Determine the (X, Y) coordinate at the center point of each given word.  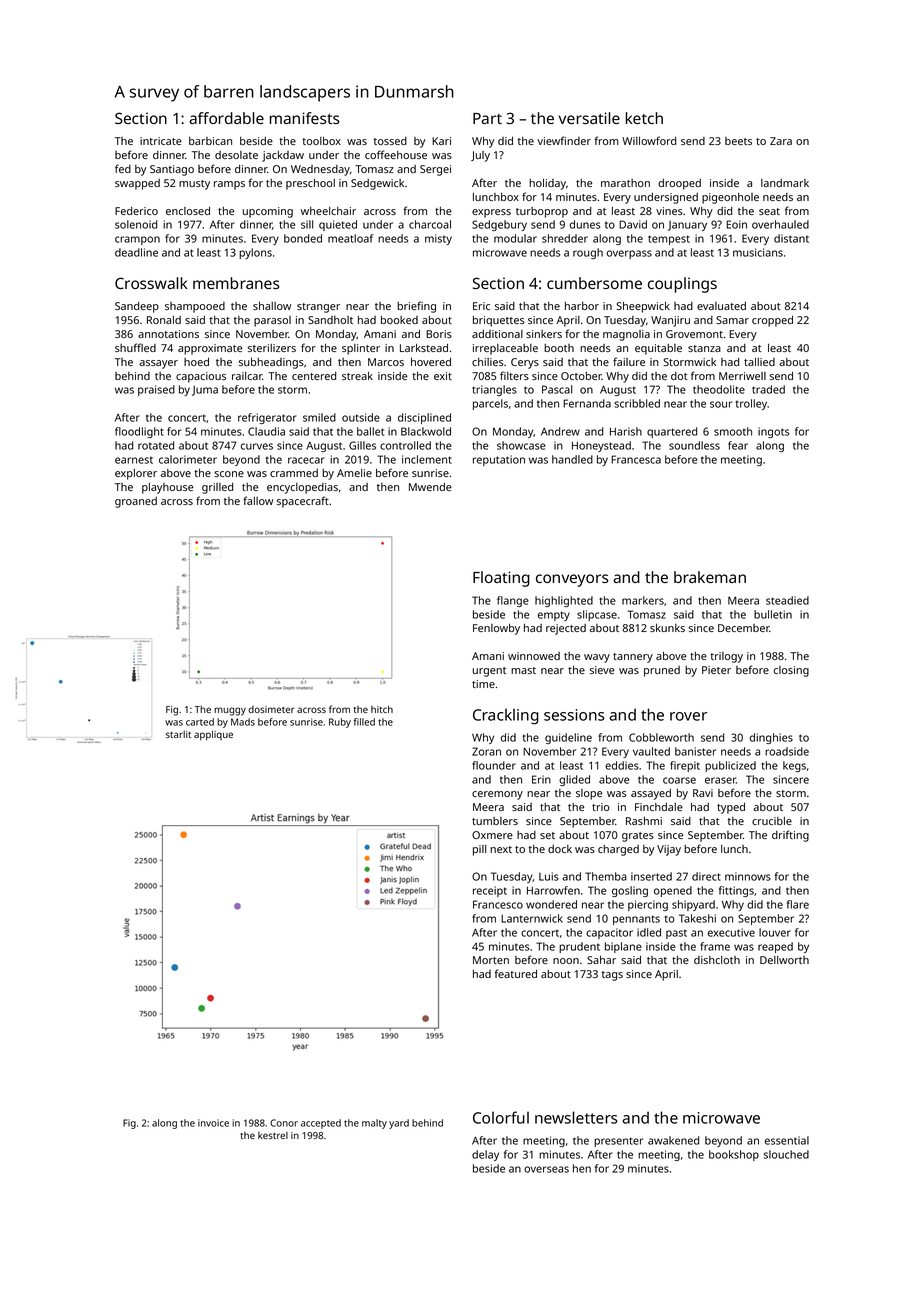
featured (516, 973)
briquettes (499, 321)
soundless (694, 445)
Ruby (340, 723)
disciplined (424, 418)
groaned (136, 502)
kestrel (273, 1135)
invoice (213, 1123)
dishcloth (717, 960)
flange (513, 601)
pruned (662, 671)
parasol (272, 321)
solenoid (136, 224)
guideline (568, 738)
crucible (772, 821)
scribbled (637, 403)
